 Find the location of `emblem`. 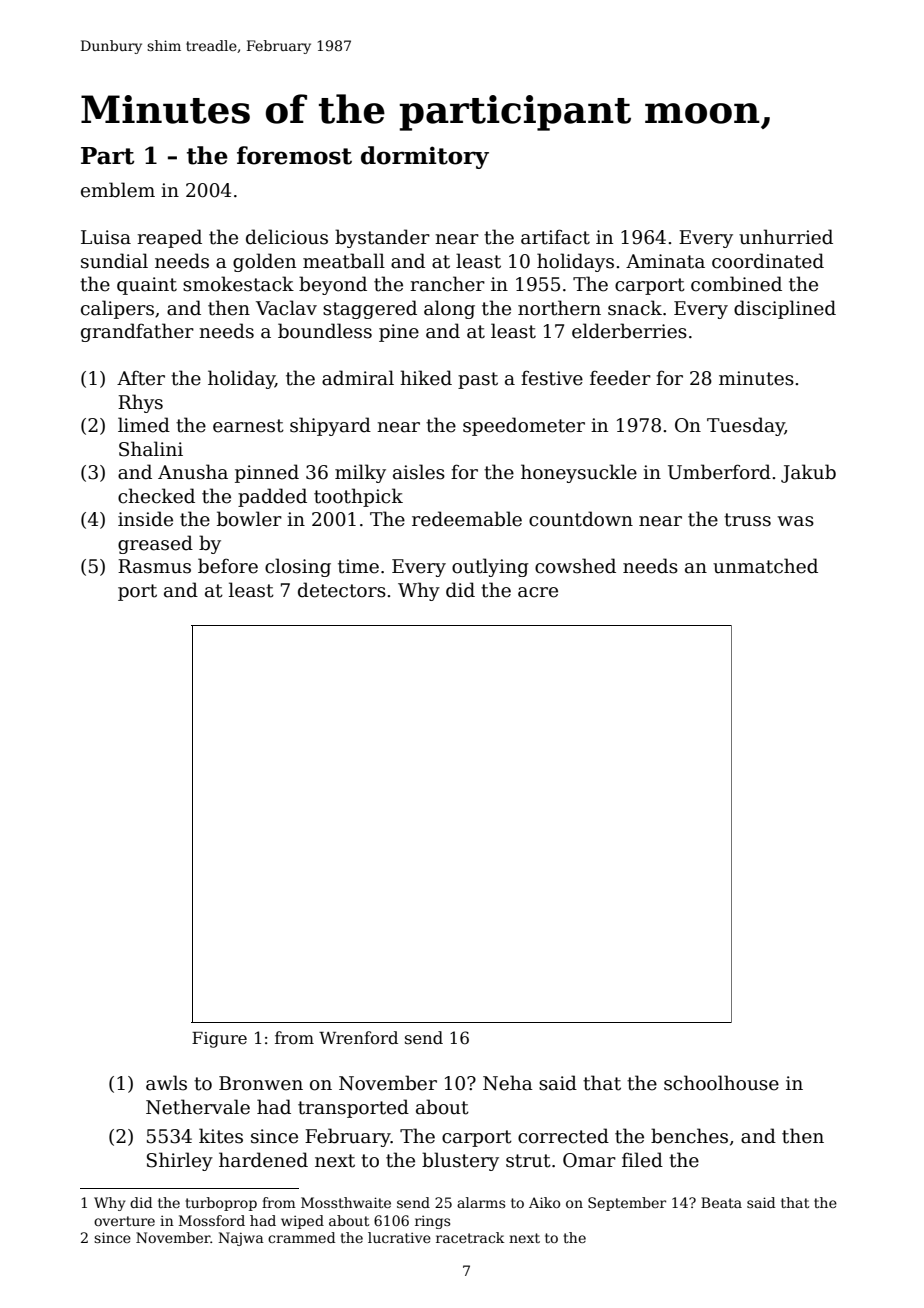

emblem is located at coordinates (118, 190).
